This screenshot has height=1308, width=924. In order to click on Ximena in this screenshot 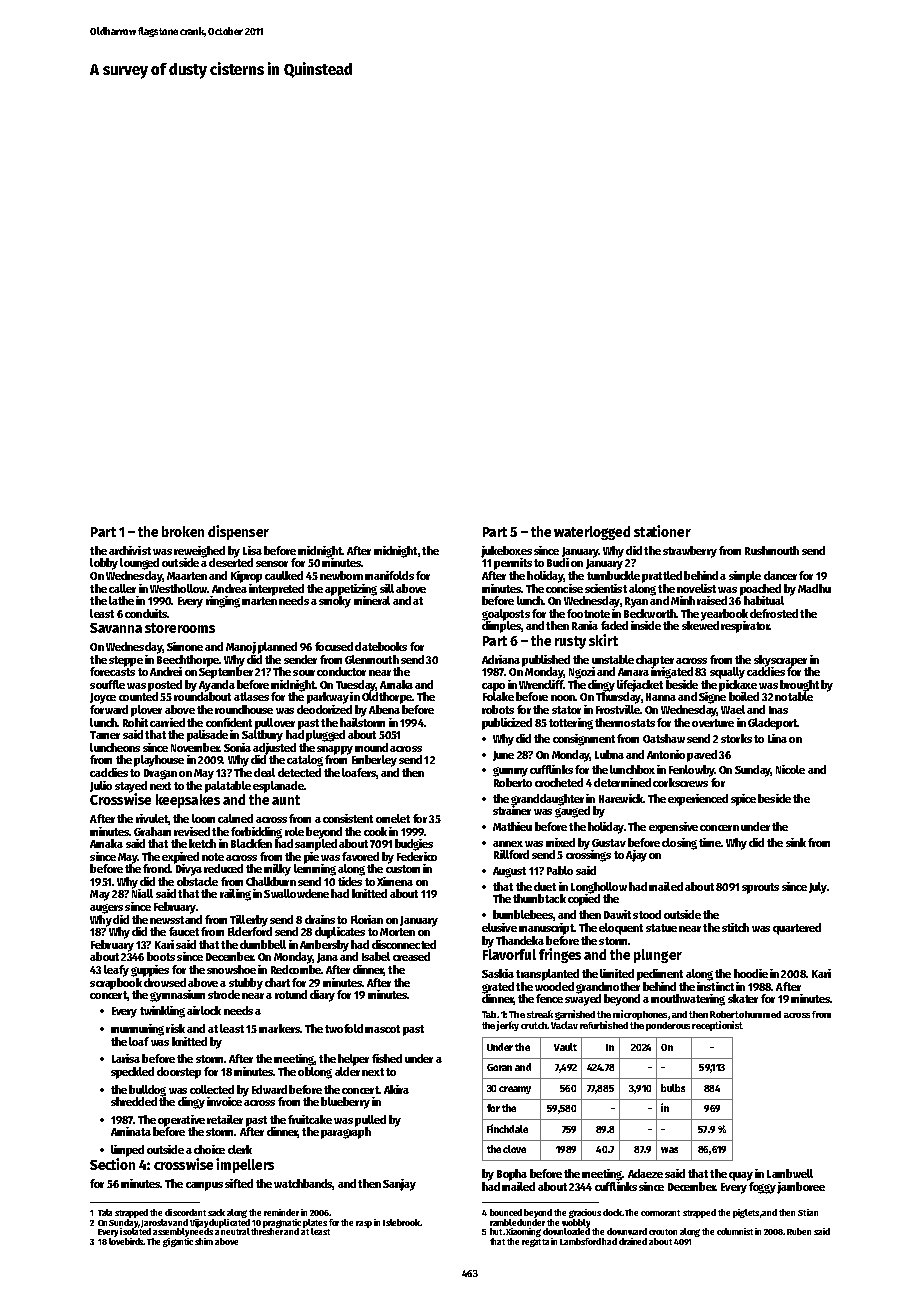, I will do `click(395, 881)`.
